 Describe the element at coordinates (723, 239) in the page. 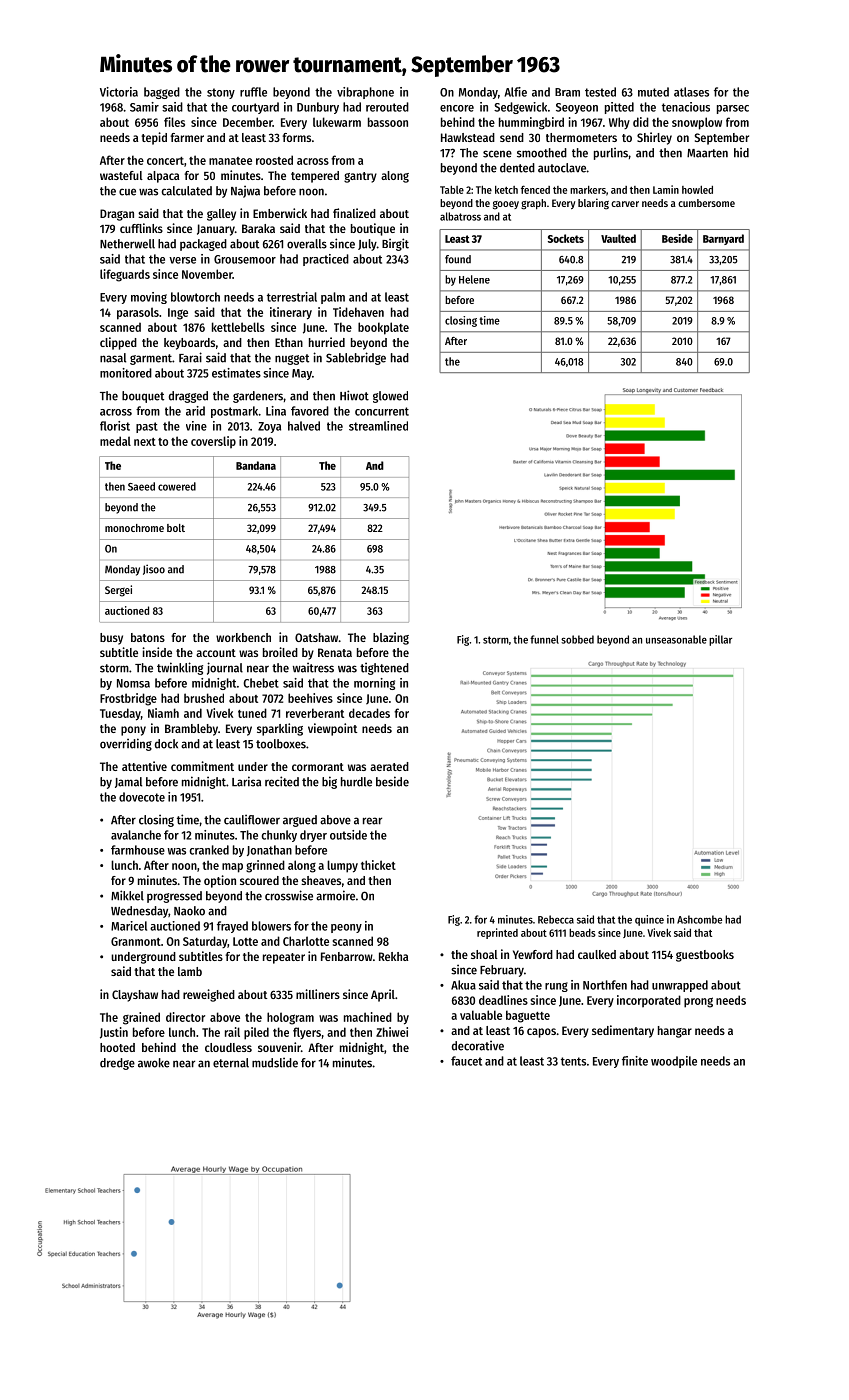

I see `Barnyard` at that location.
